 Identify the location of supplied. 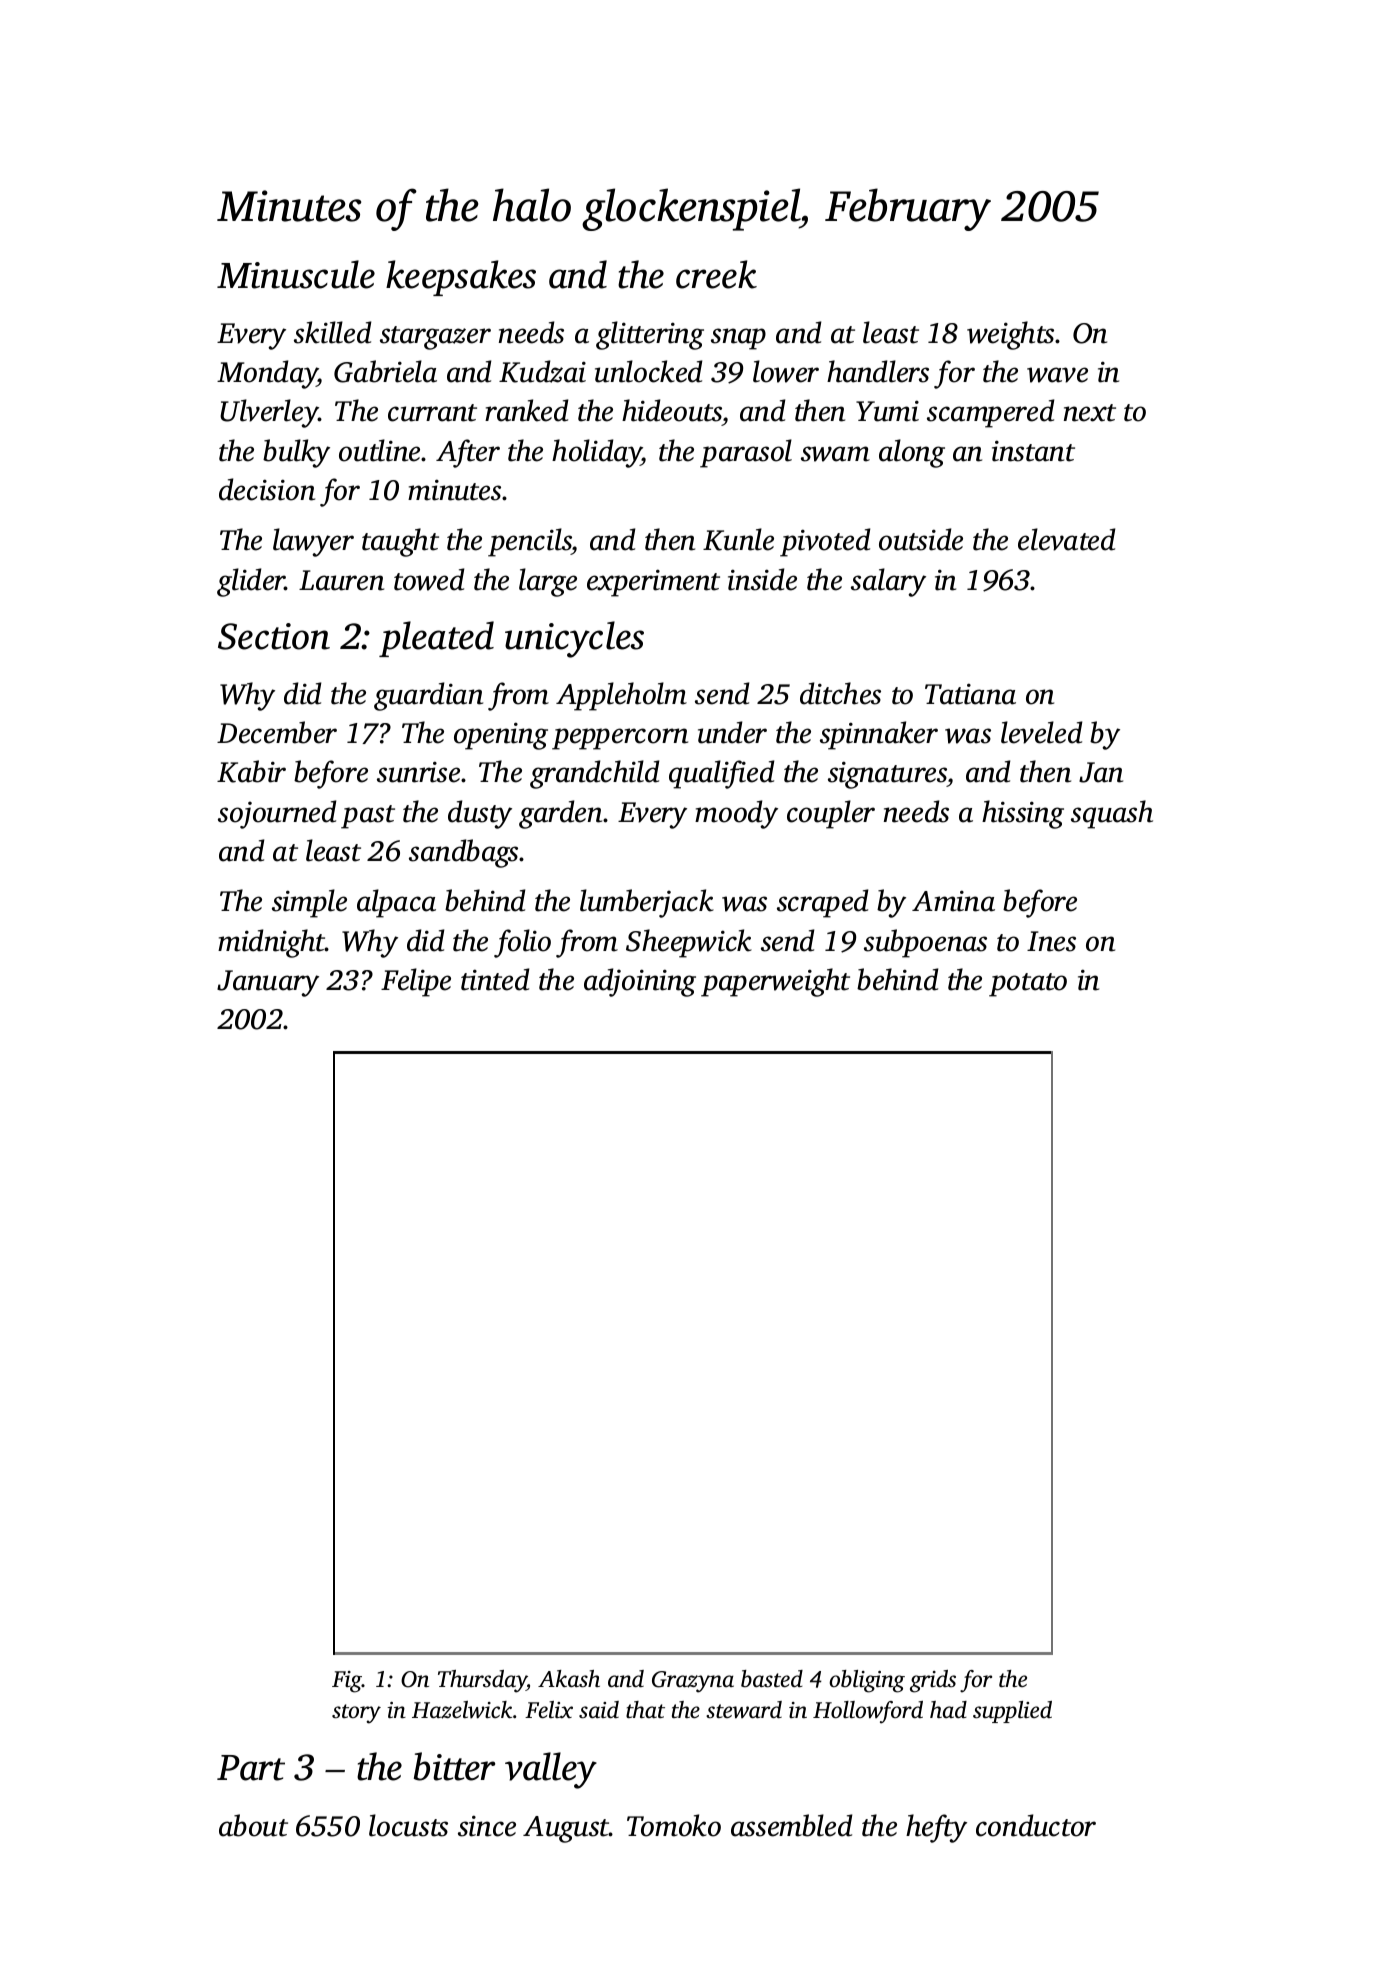
(1012, 1712).
